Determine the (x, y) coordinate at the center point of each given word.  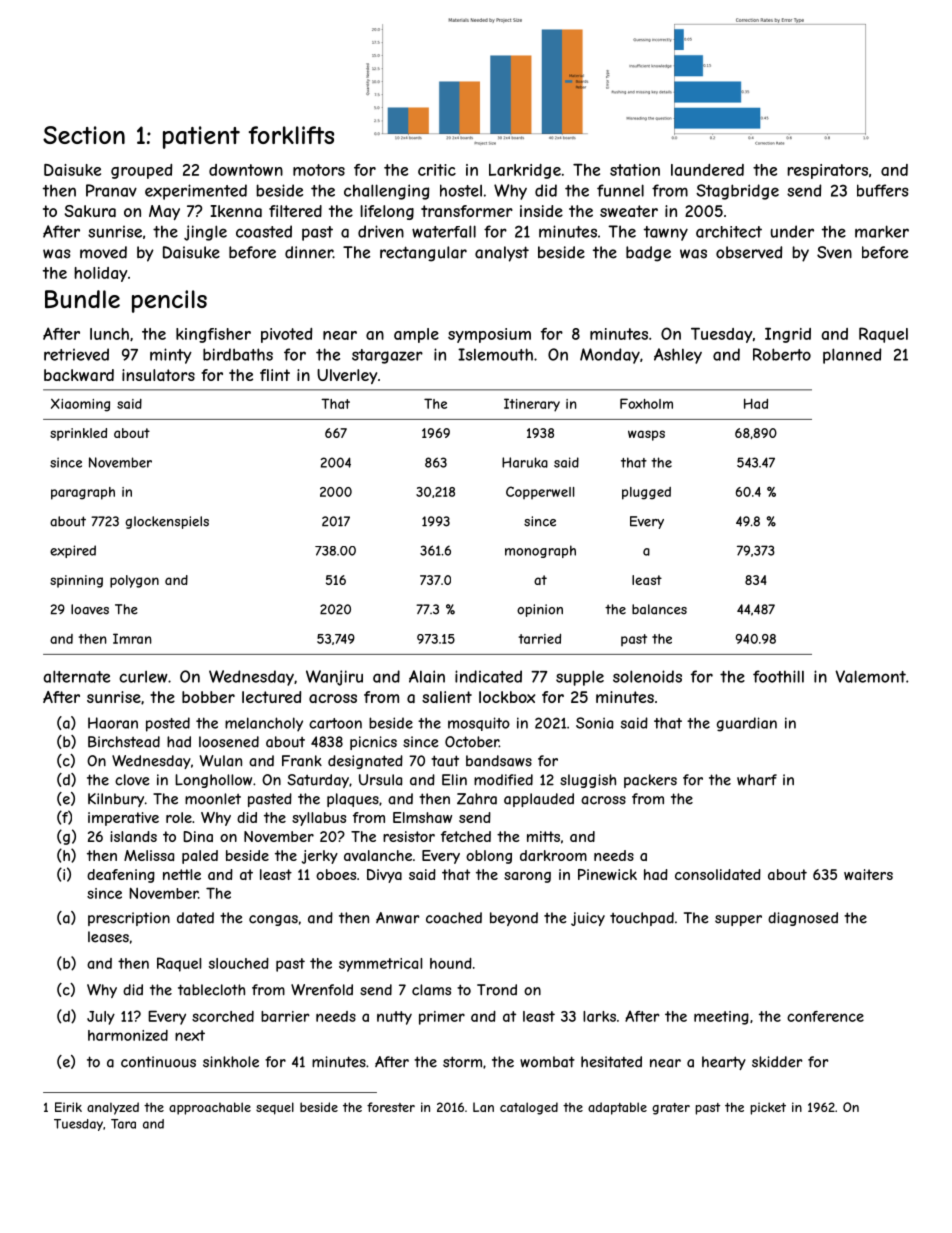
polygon (134, 581)
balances (659, 609)
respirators (827, 171)
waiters (868, 874)
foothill (778, 676)
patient (201, 137)
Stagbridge (737, 192)
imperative (123, 819)
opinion (540, 610)
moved (103, 252)
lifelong (387, 212)
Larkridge (525, 171)
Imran (132, 638)
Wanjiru (334, 678)
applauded (539, 800)
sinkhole (231, 1062)
